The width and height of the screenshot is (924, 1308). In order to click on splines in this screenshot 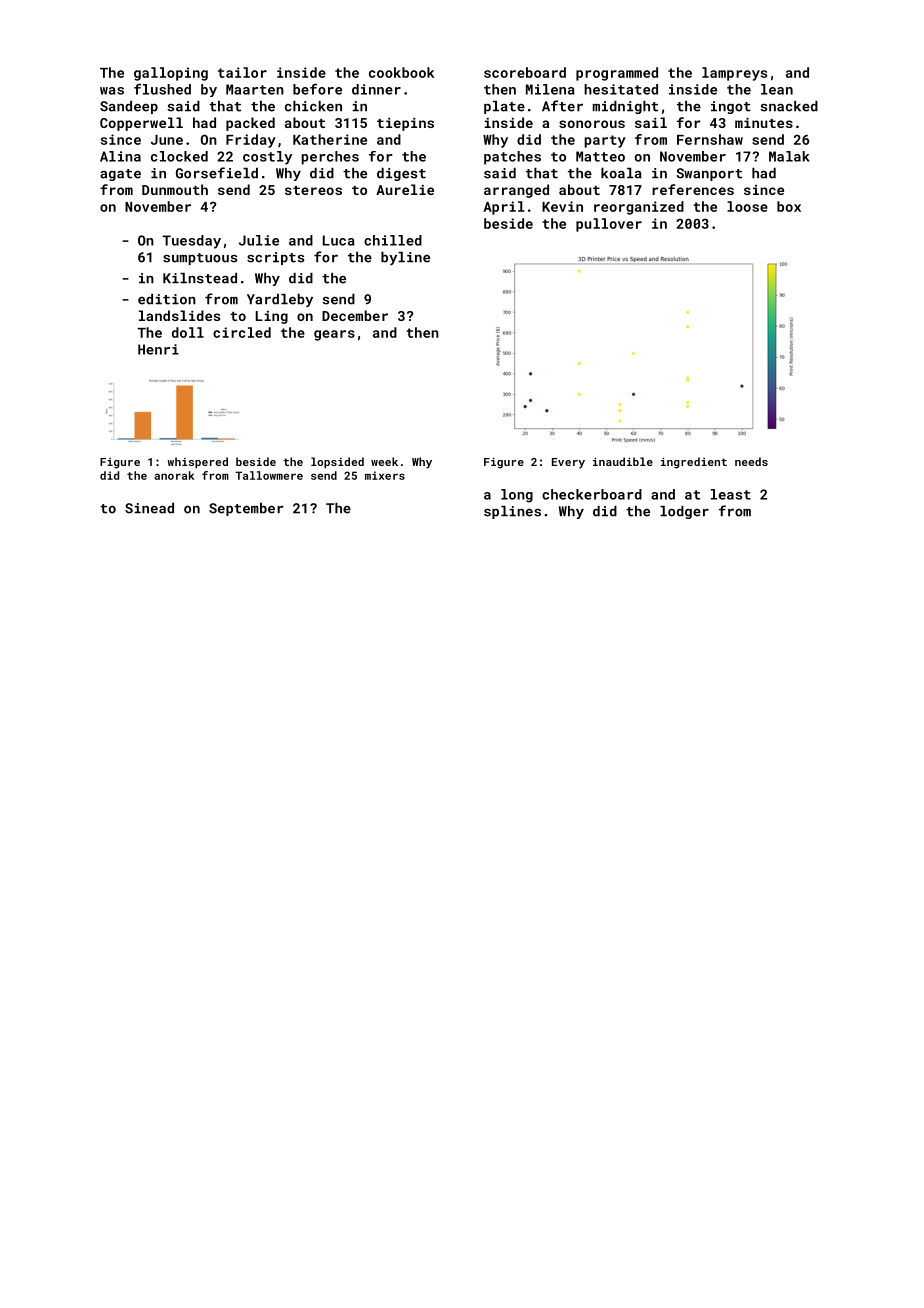, I will do `click(512, 512)`.
